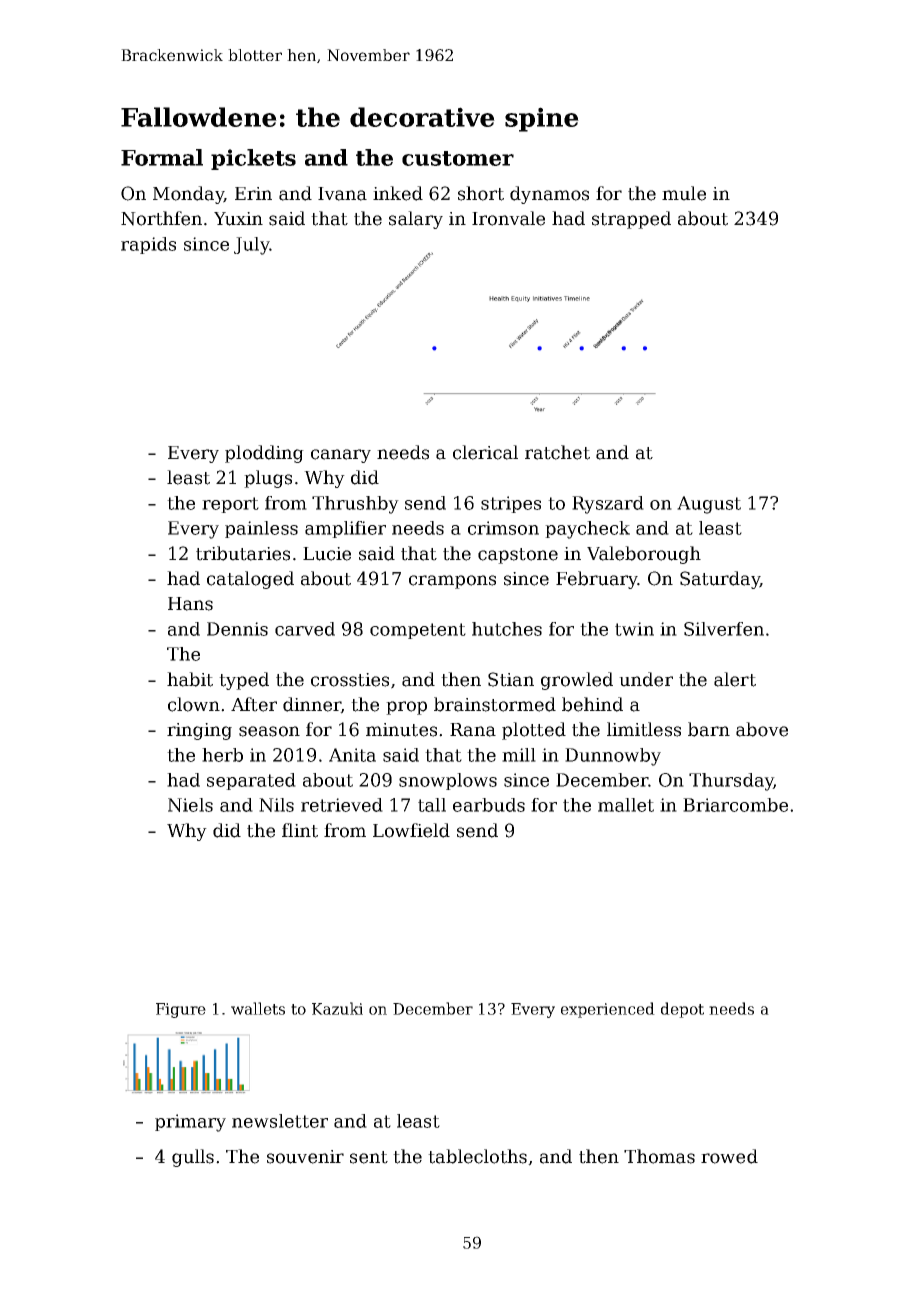 The height and width of the document is (1308, 924). Describe the element at coordinates (264, 454) in the document. I see `plodding` at that location.
